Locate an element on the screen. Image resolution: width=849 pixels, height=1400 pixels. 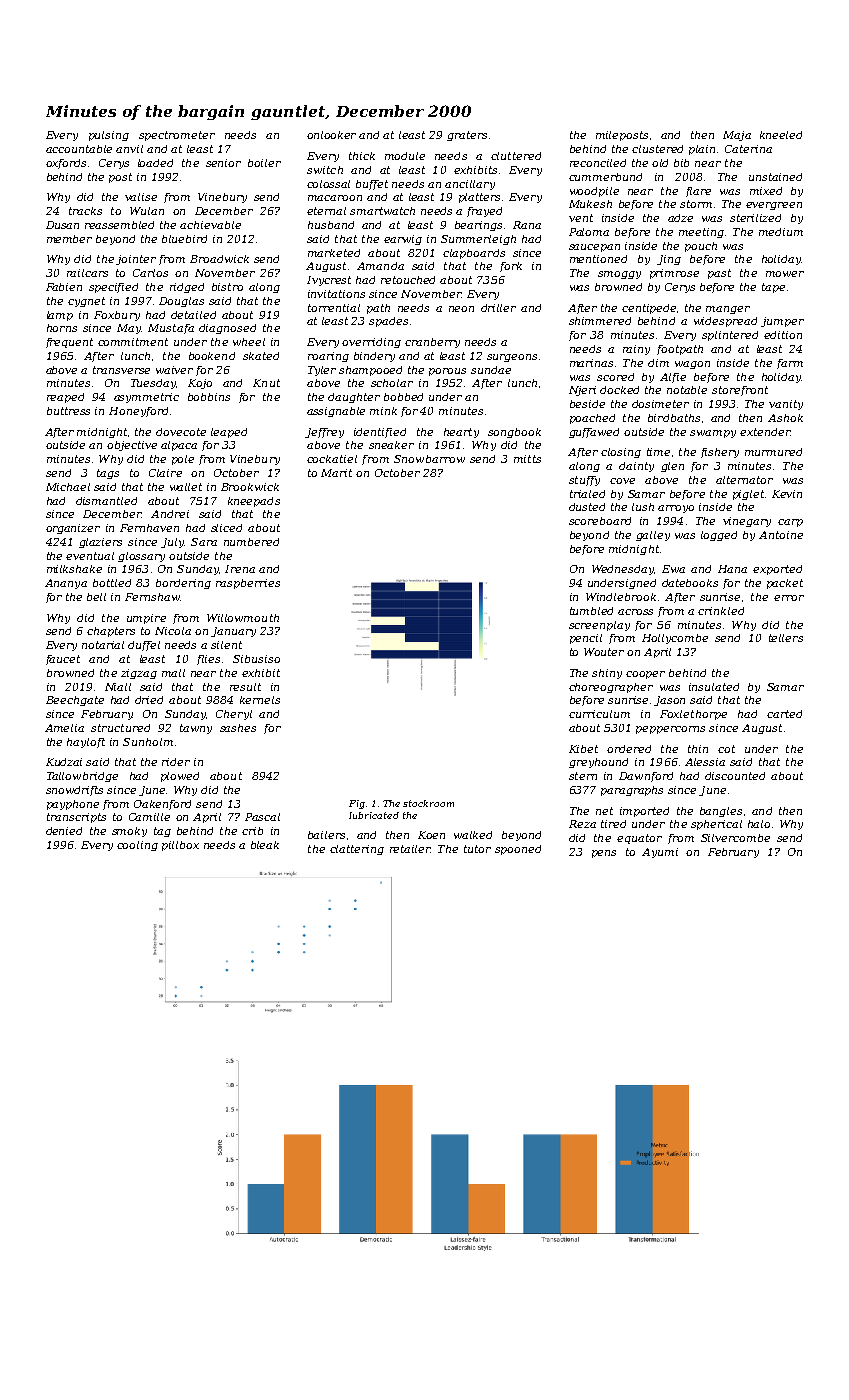
oxfords is located at coordinates (66, 164).
